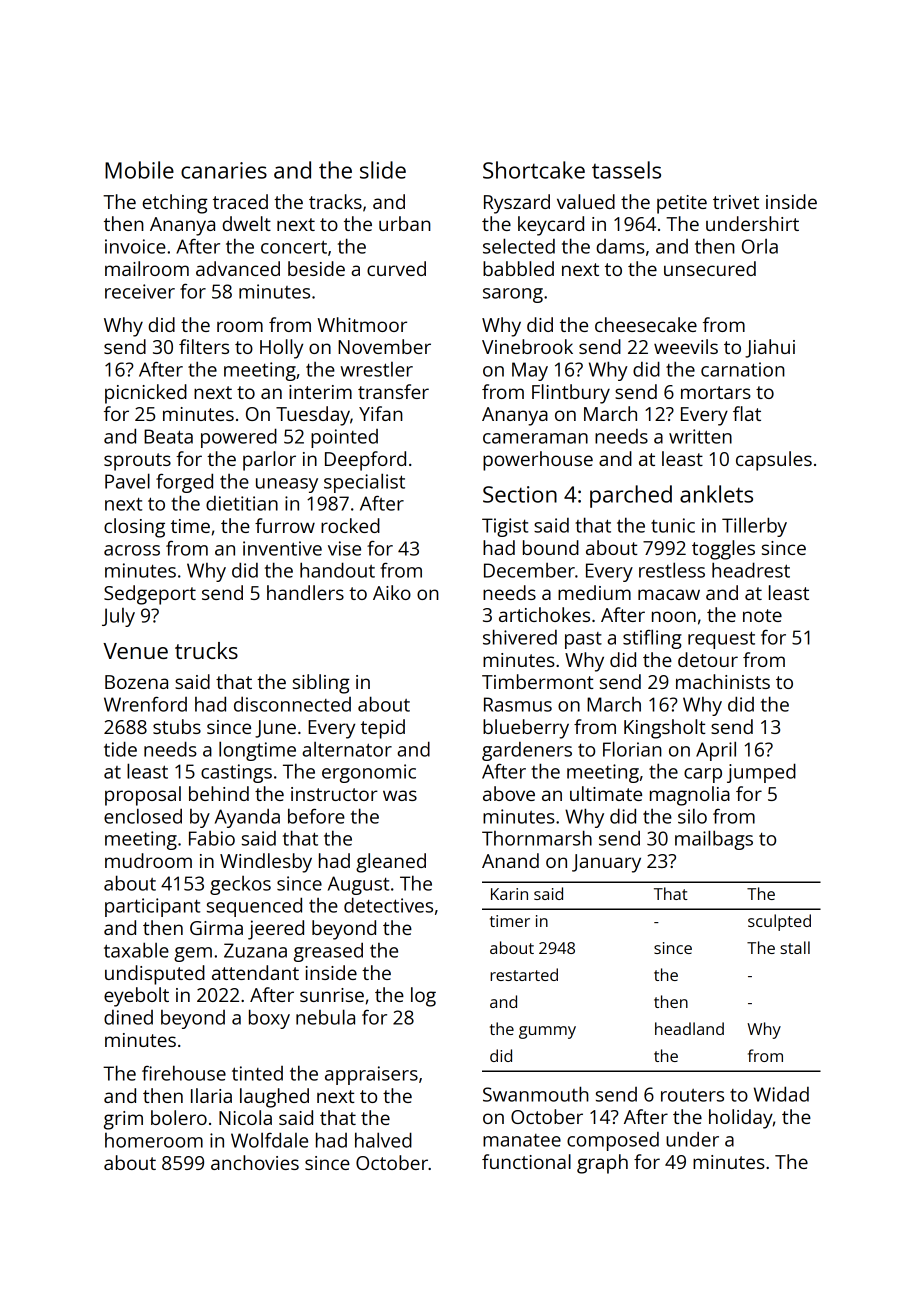  Describe the element at coordinates (216, 928) in the image. I see `Girma` at that location.
